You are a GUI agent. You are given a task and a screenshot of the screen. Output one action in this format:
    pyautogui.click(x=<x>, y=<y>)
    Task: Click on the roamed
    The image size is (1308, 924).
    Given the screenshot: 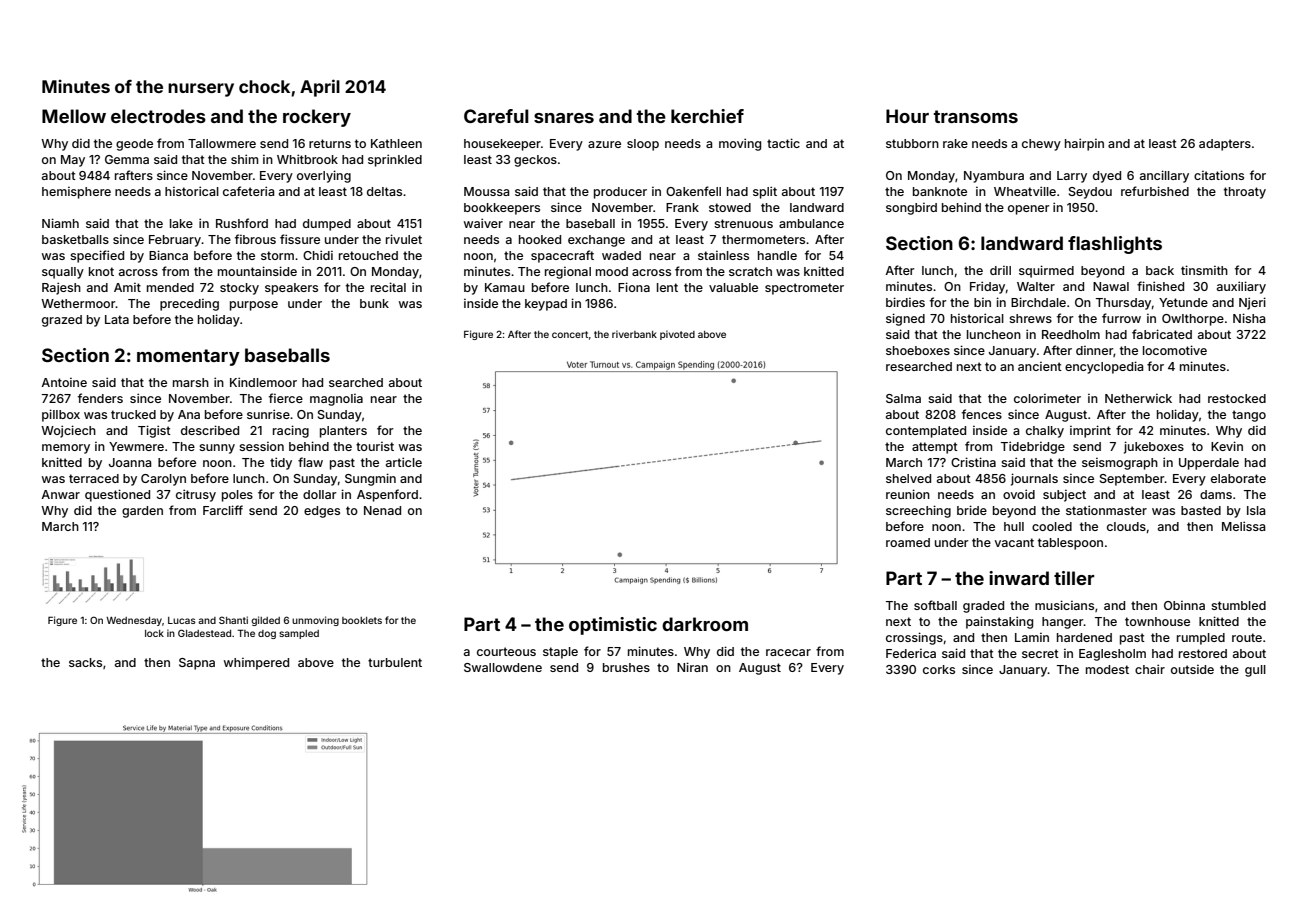 What is the action you would take?
    pyautogui.click(x=908, y=542)
